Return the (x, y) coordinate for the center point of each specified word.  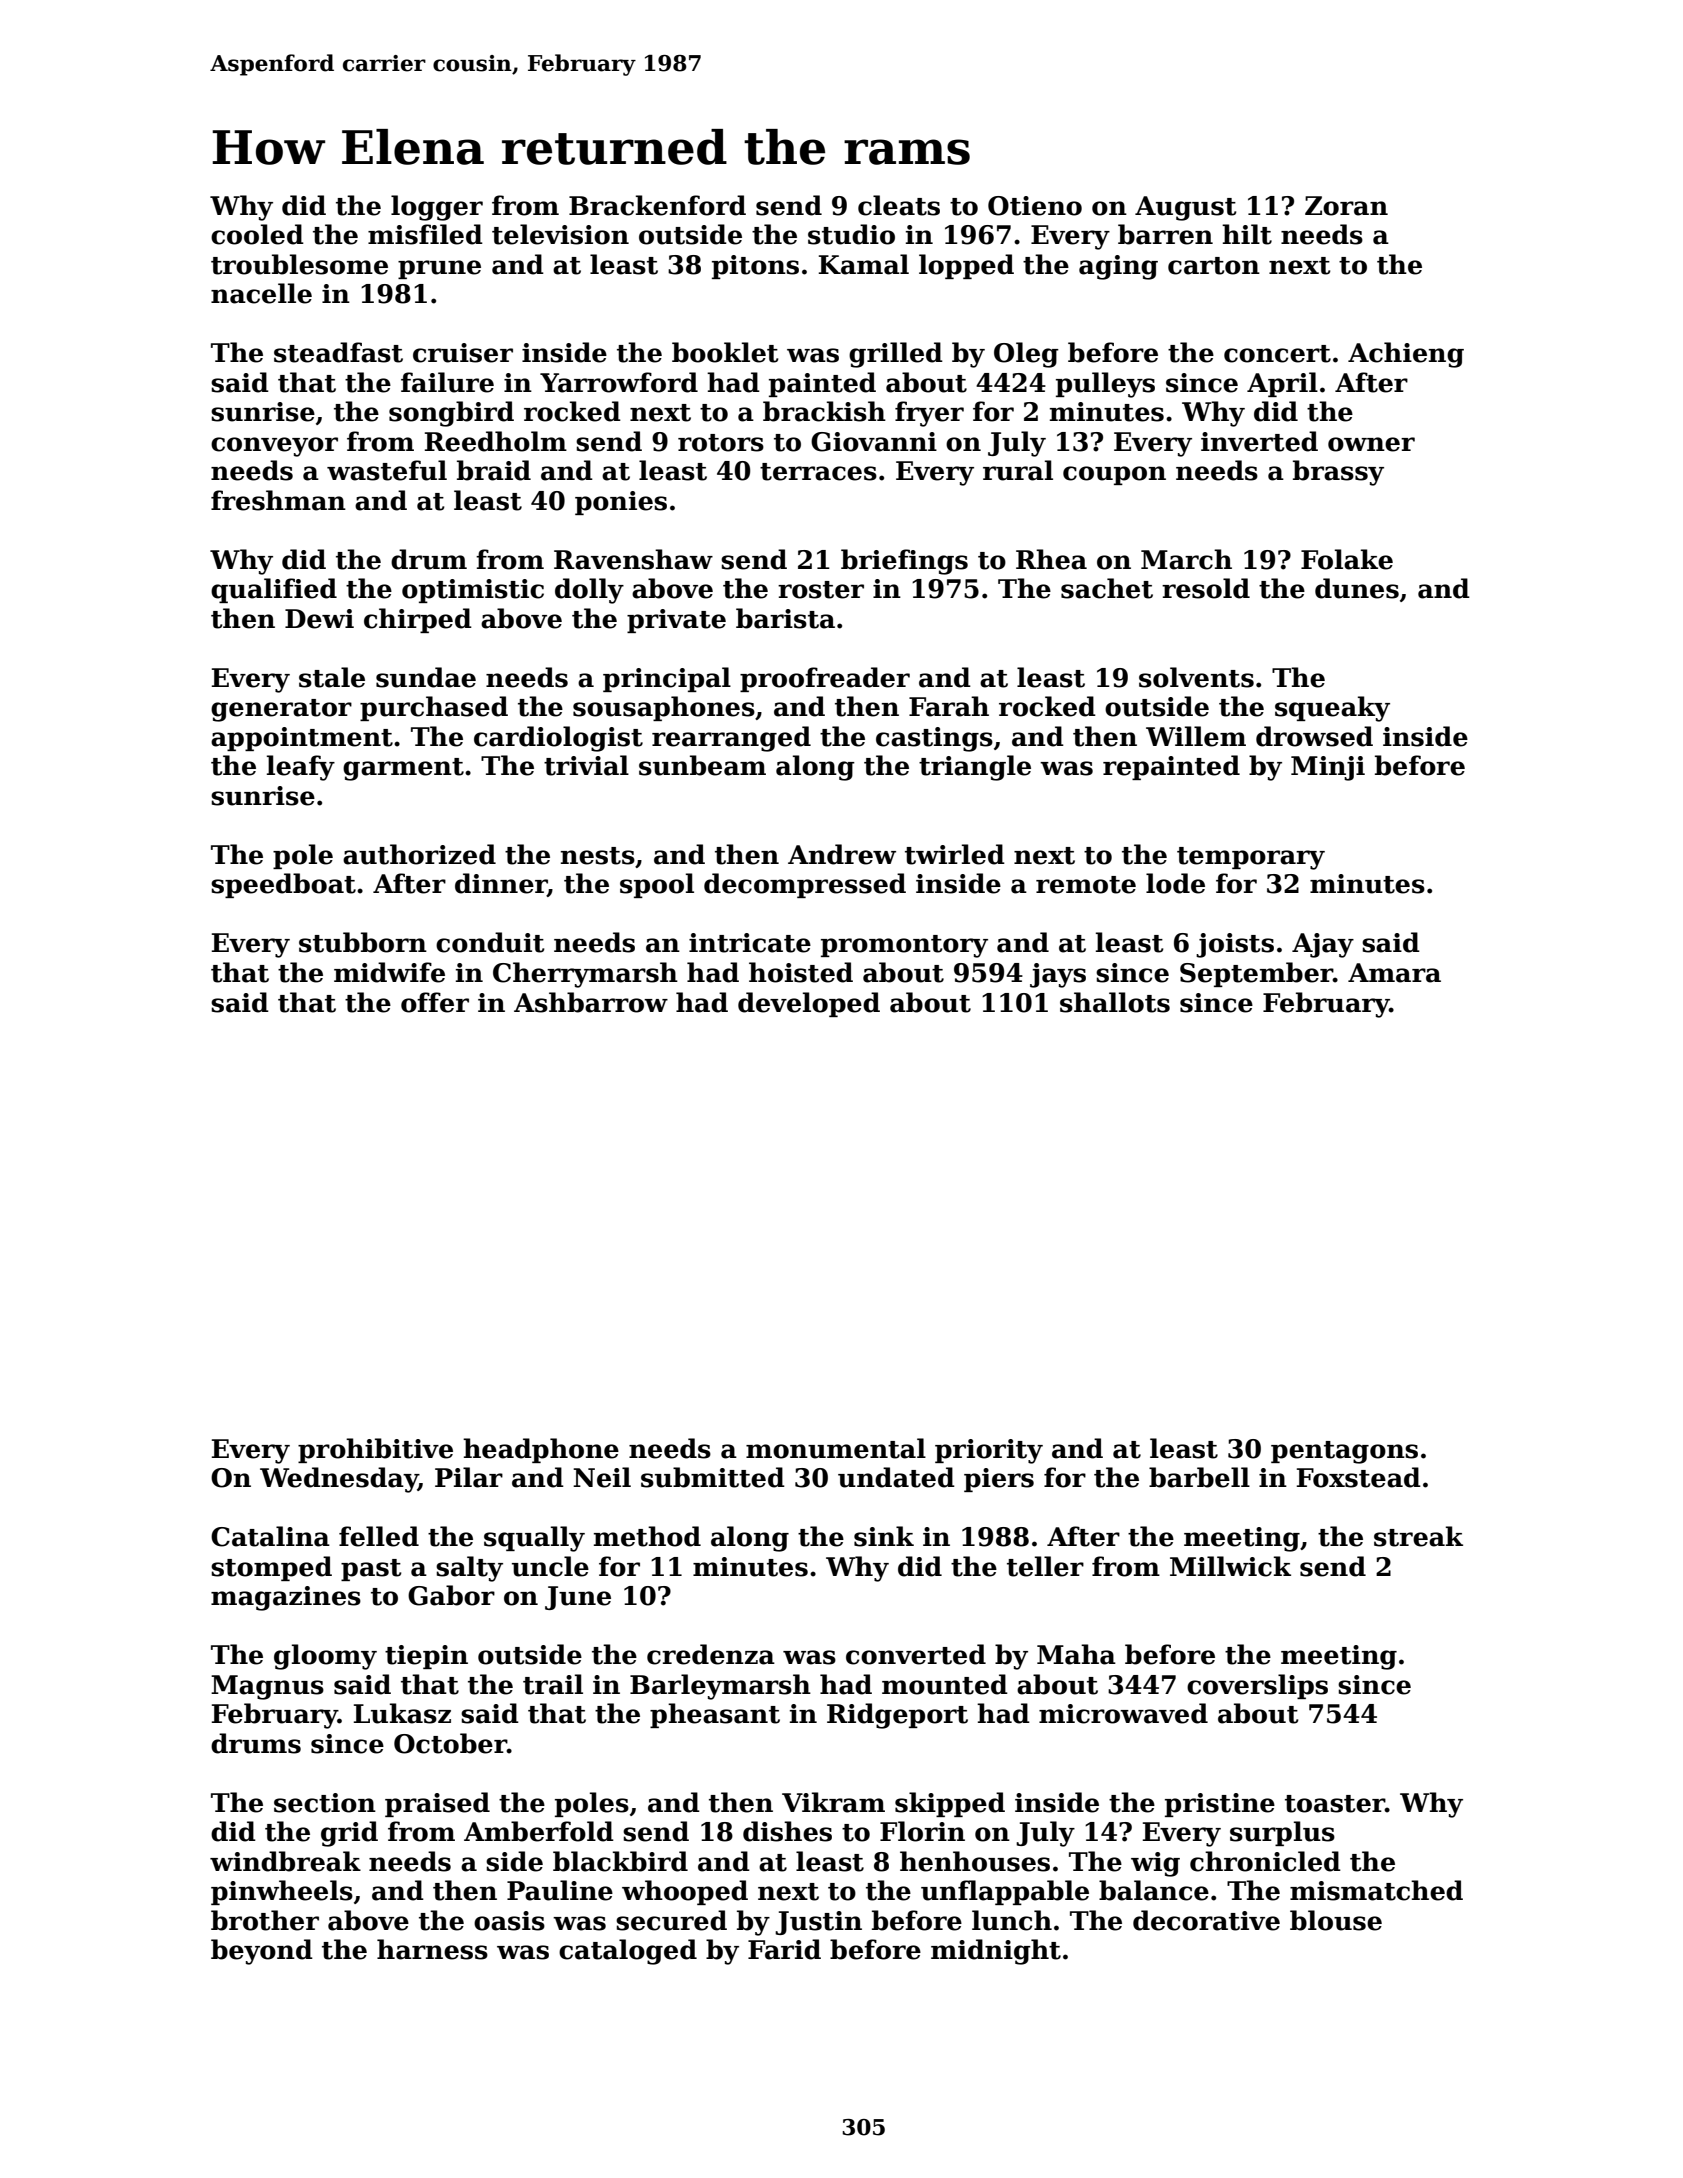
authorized (419, 854)
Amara (1394, 973)
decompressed (805, 885)
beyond (262, 1952)
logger (437, 208)
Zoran (1346, 206)
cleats (899, 205)
